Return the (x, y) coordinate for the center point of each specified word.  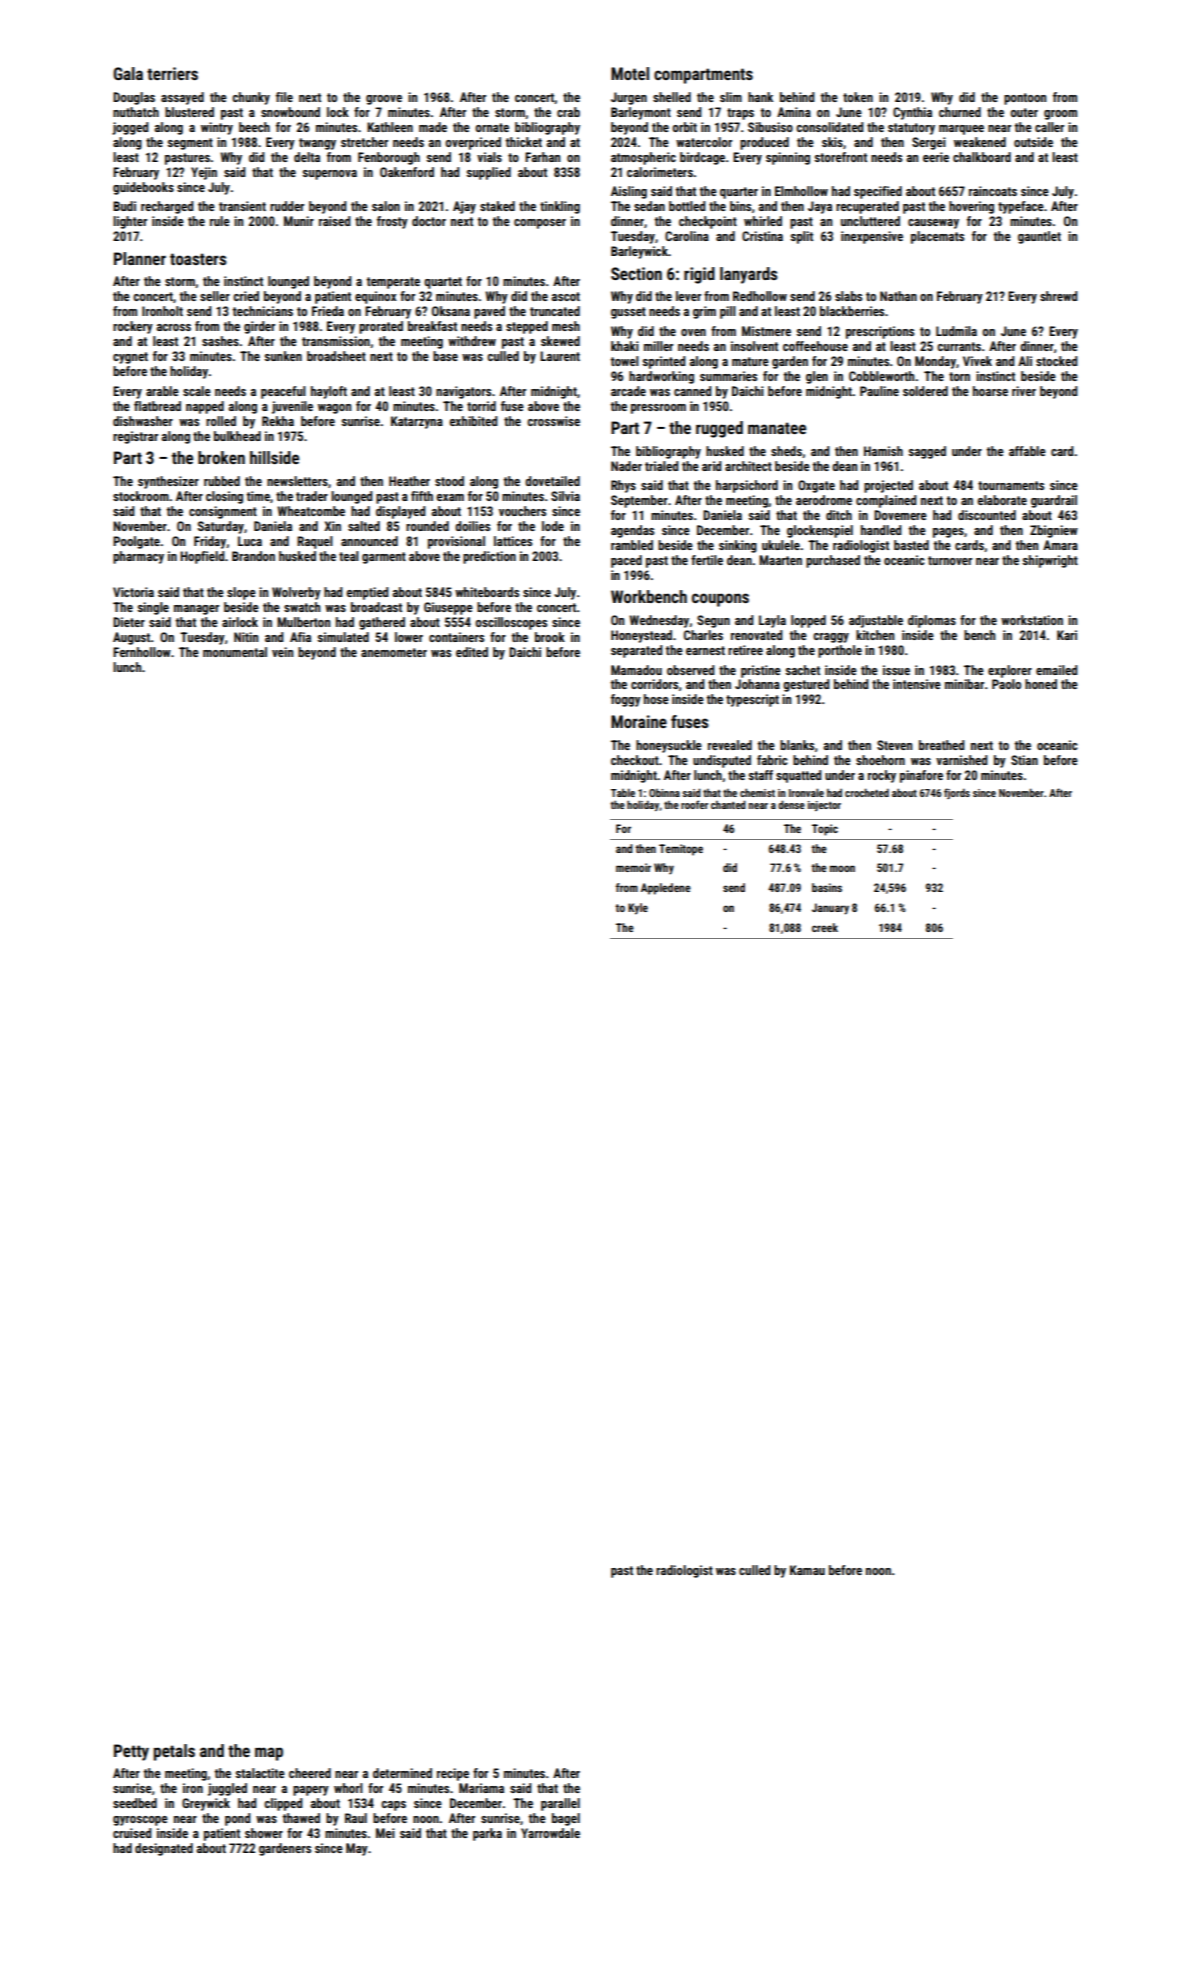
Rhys (623, 486)
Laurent (560, 356)
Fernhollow (142, 652)
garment (384, 558)
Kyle (638, 909)
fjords (957, 793)
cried (246, 296)
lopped (808, 621)
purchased (833, 561)
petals (174, 1752)
